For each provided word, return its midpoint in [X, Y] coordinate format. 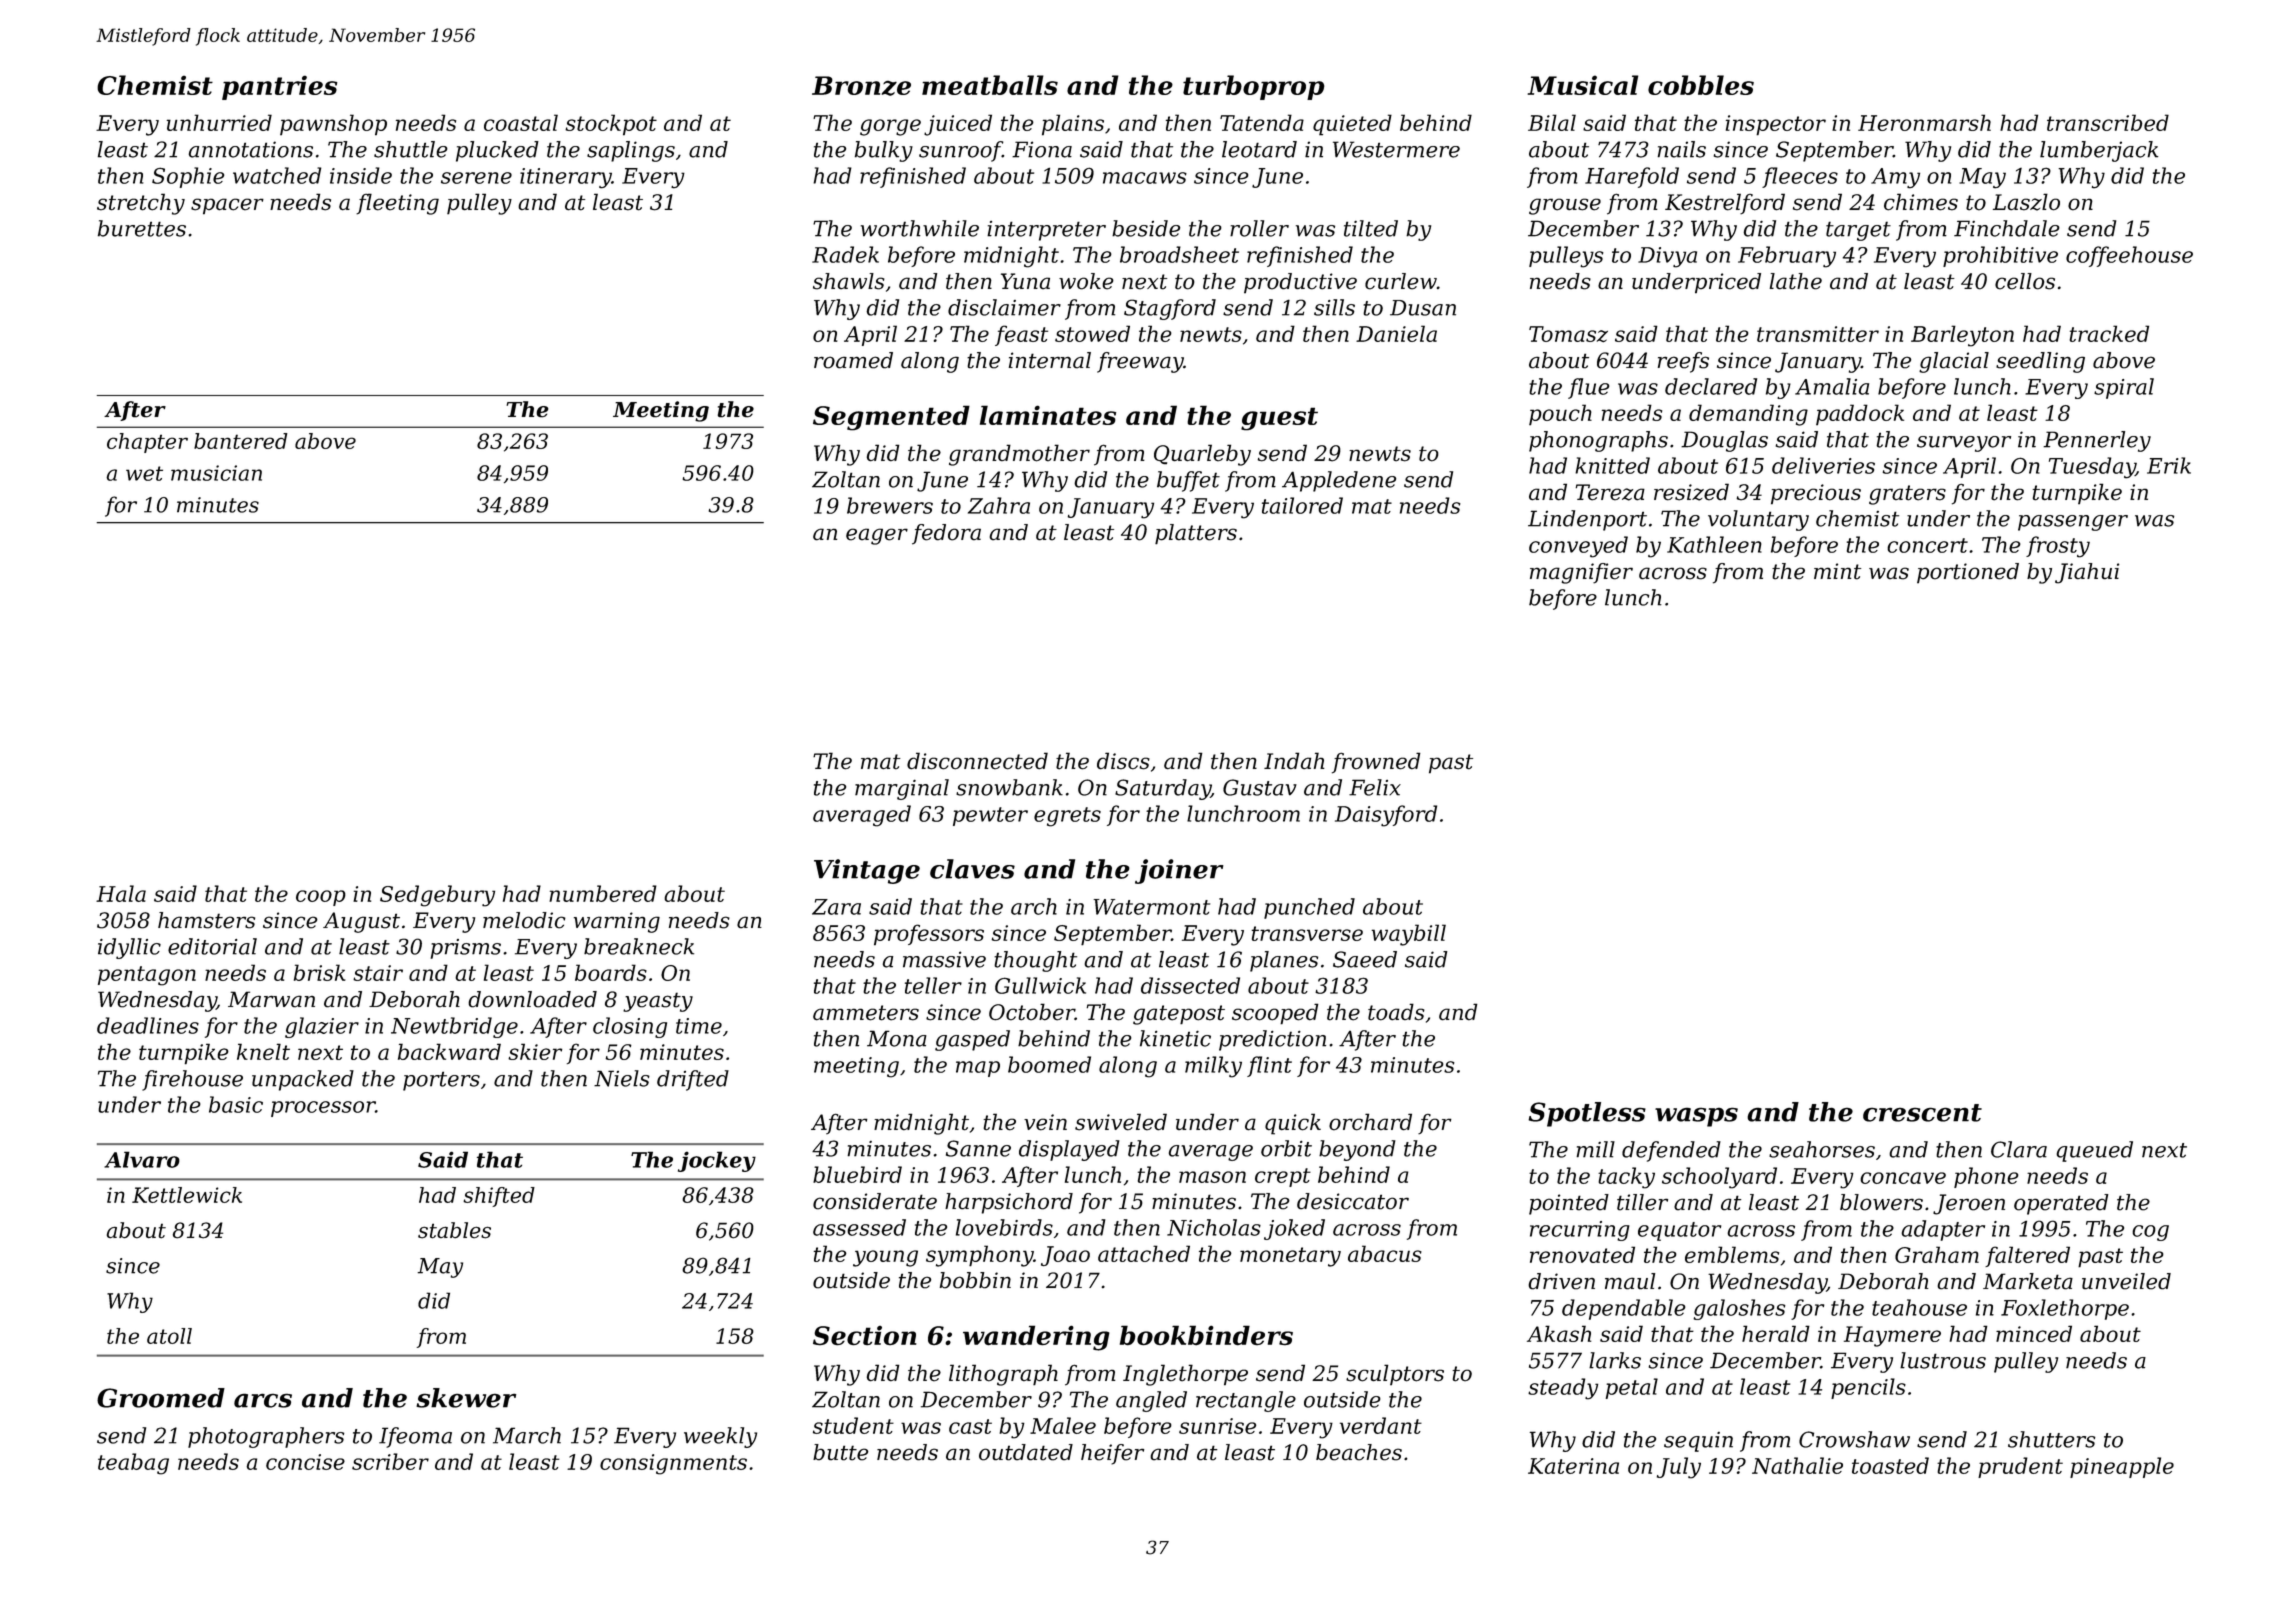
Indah [1294, 761]
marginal [902, 789]
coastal [521, 122]
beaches [1359, 1452]
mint [1837, 571]
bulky [884, 151]
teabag [133, 1464]
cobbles [1701, 85]
